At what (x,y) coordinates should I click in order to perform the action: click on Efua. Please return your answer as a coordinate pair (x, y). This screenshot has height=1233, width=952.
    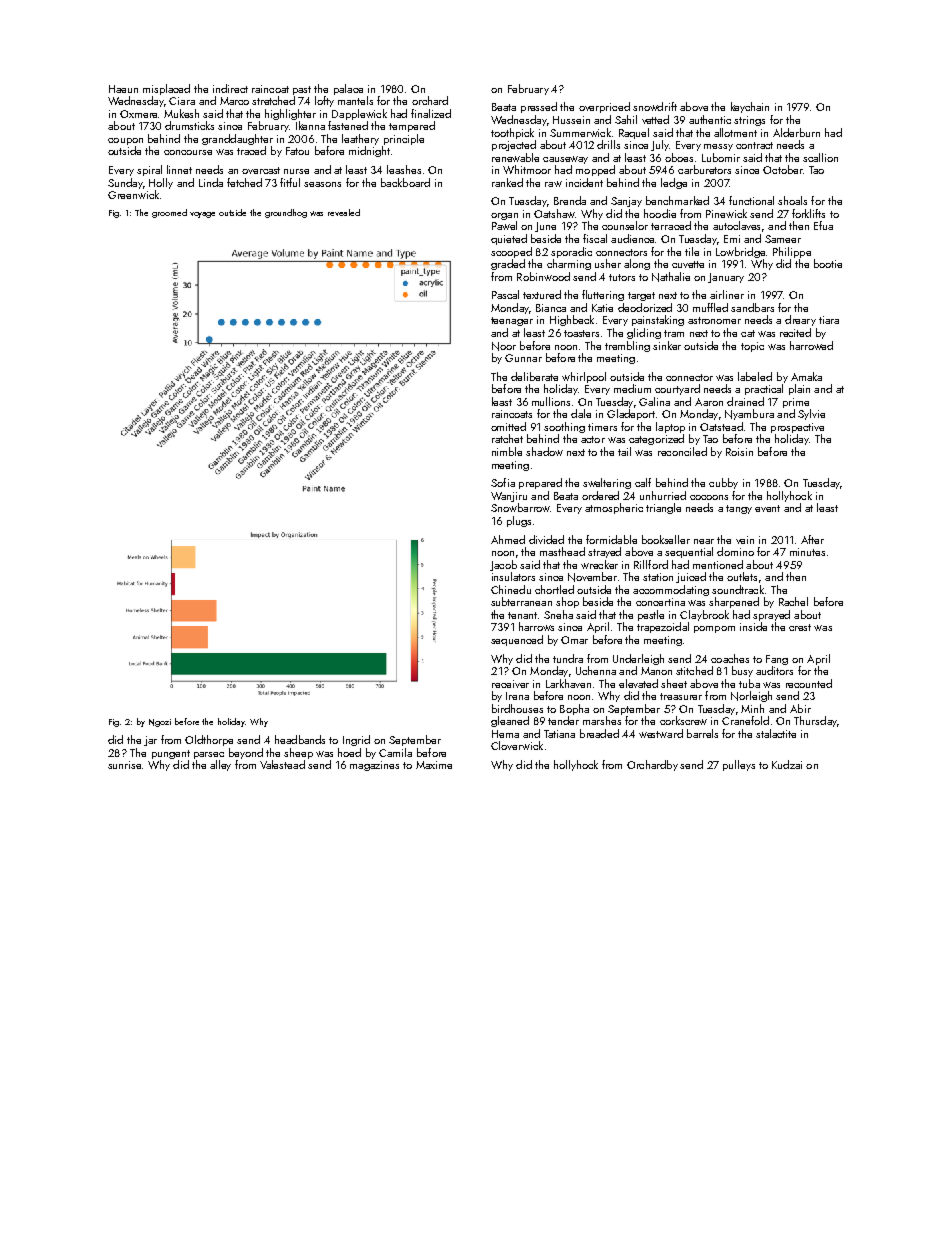
    Looking at the image, I should click on (823, 225).
